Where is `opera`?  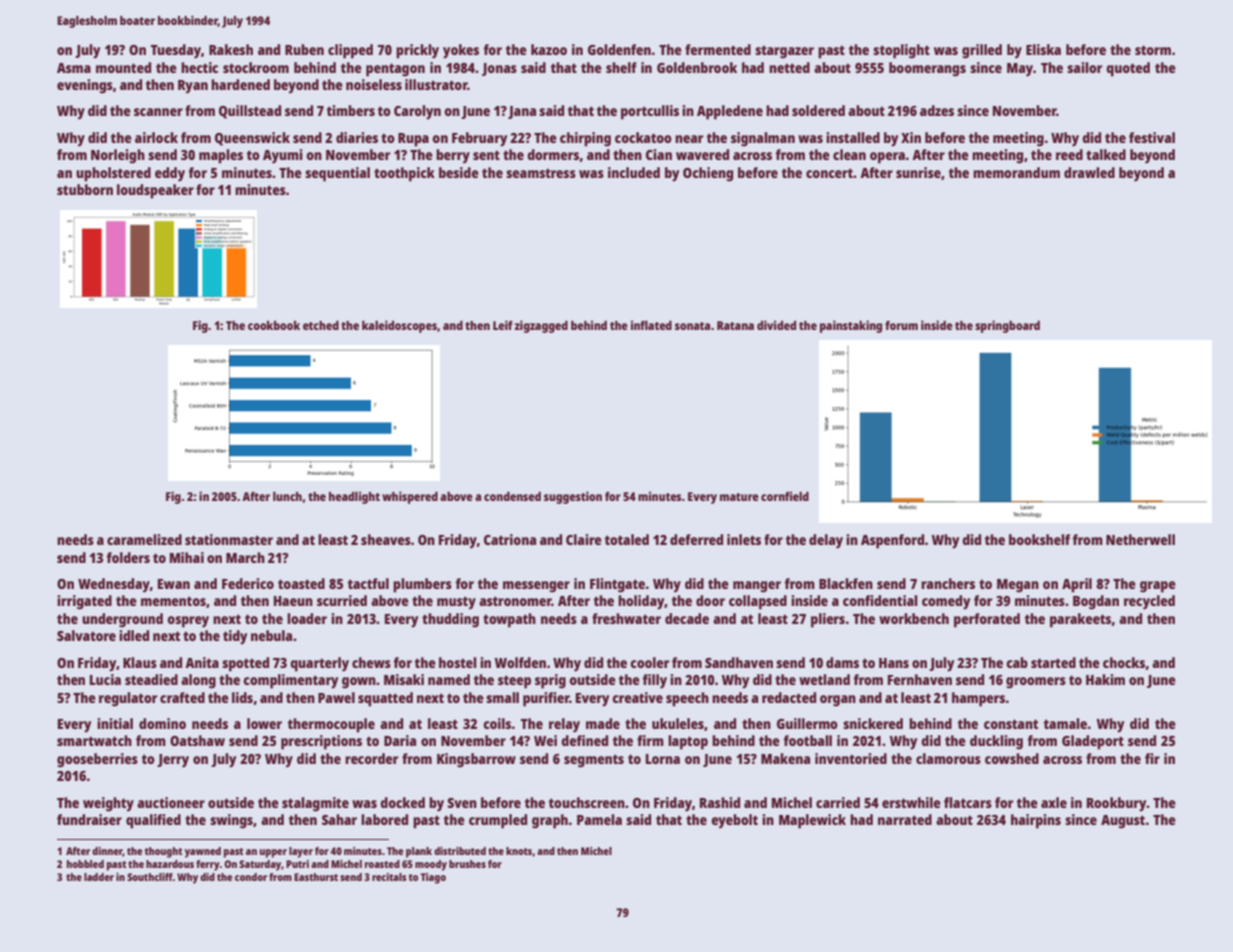 opera is located at coordinates (887, 158).
